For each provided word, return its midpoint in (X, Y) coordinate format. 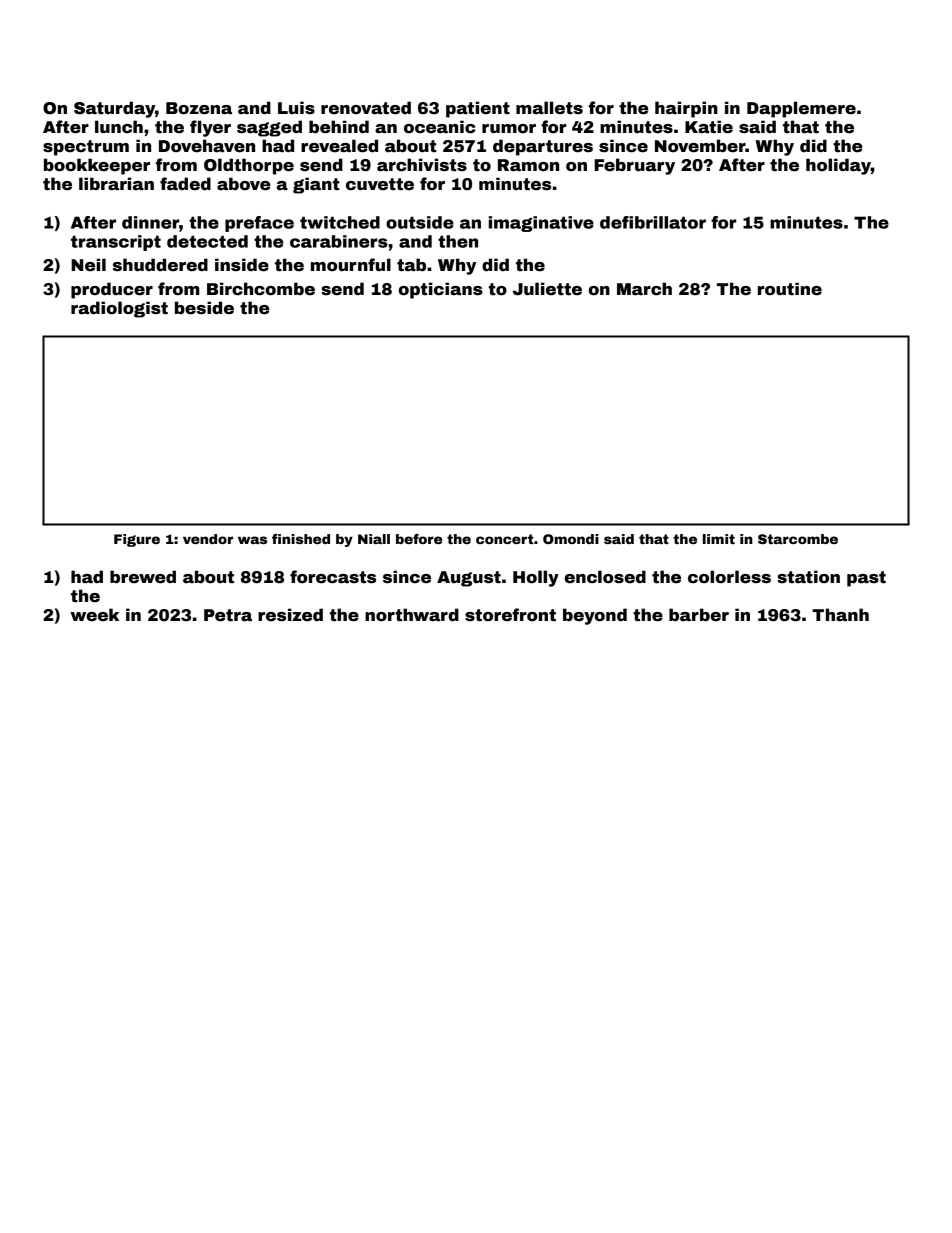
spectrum (86, 148)
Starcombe (798, 539)
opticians (441, 290)
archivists (422, 165)
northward (412, 615)
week (94, 615)
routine (790, 289)
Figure (137, 540)
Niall (374, 539)
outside (420, 222)
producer (112, 290)
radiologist (119, 309)
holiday (838, 166)
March (644, 289)
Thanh (840, 615)
